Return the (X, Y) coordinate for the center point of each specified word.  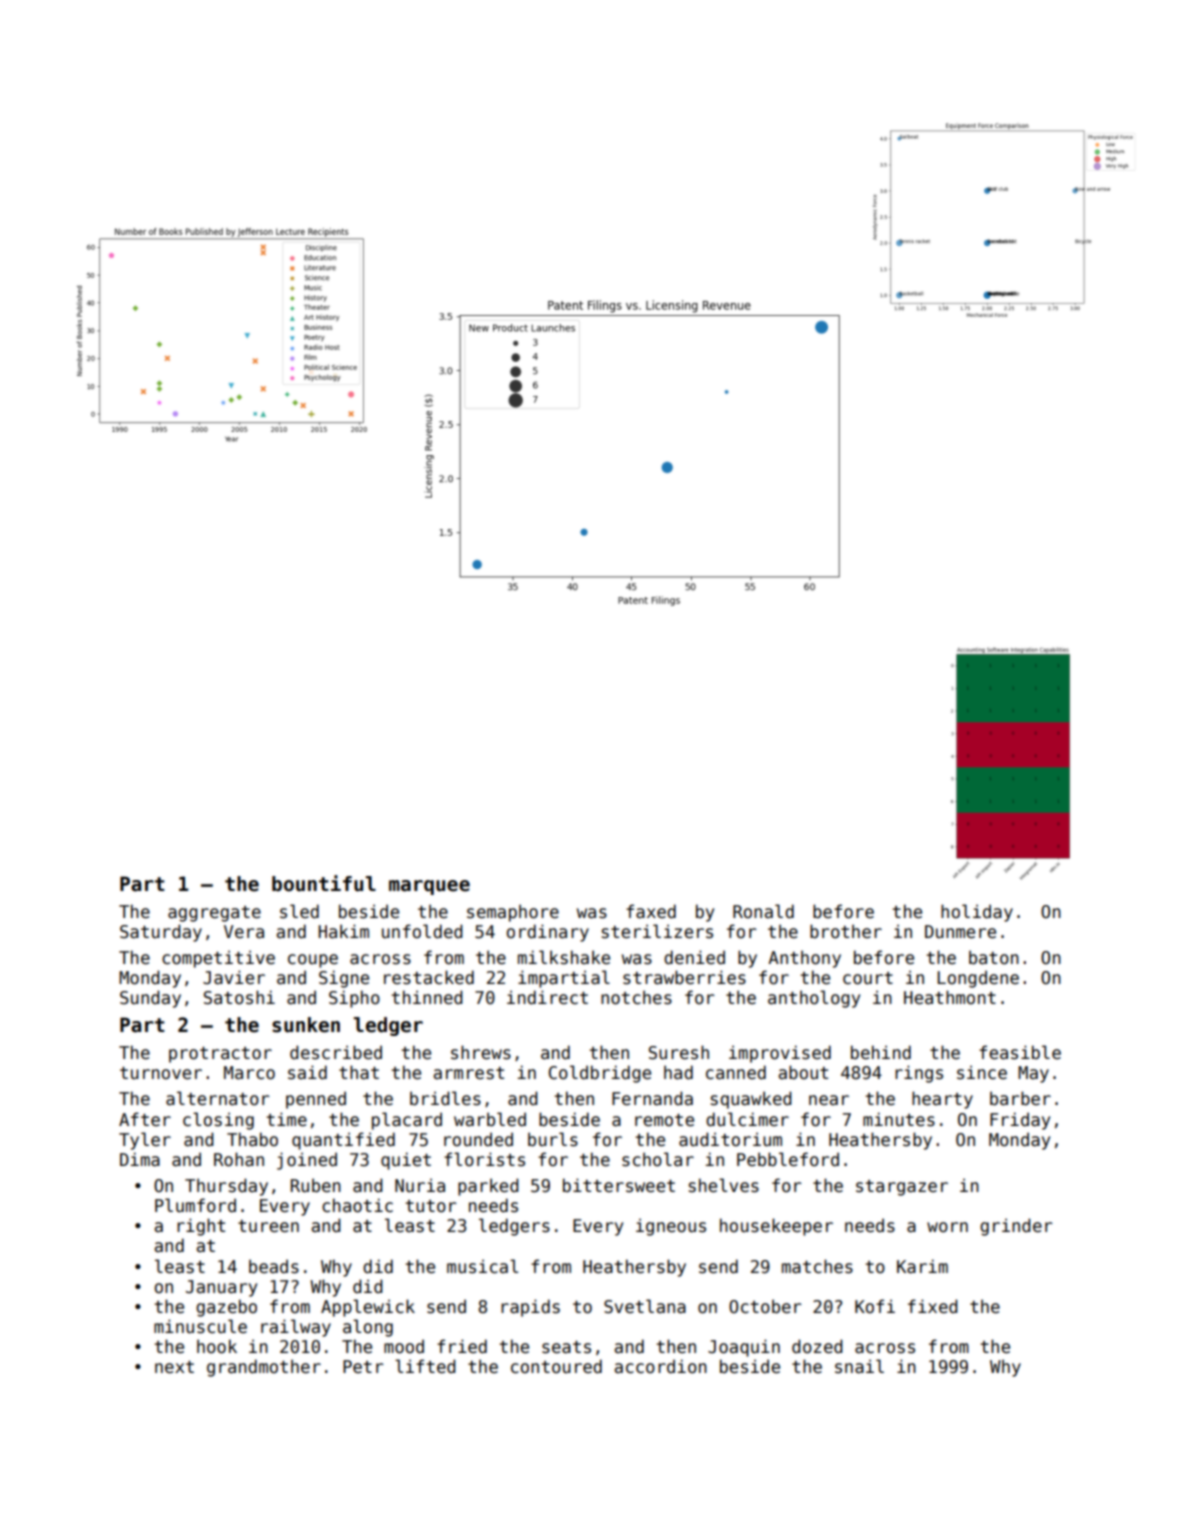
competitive (218, 959)
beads (274, 1266)
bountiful (324, 883)
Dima (140, 1159)
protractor (220, 1055)
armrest (468, 1073)
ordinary (548, 933)
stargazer (902, 1188)
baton (994, 957)
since (982, 1072)
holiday (977, 913)
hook (217, 1346)
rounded (478, 1139)
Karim (922, 1266)
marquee (429, 887)
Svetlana (645, 1306)
